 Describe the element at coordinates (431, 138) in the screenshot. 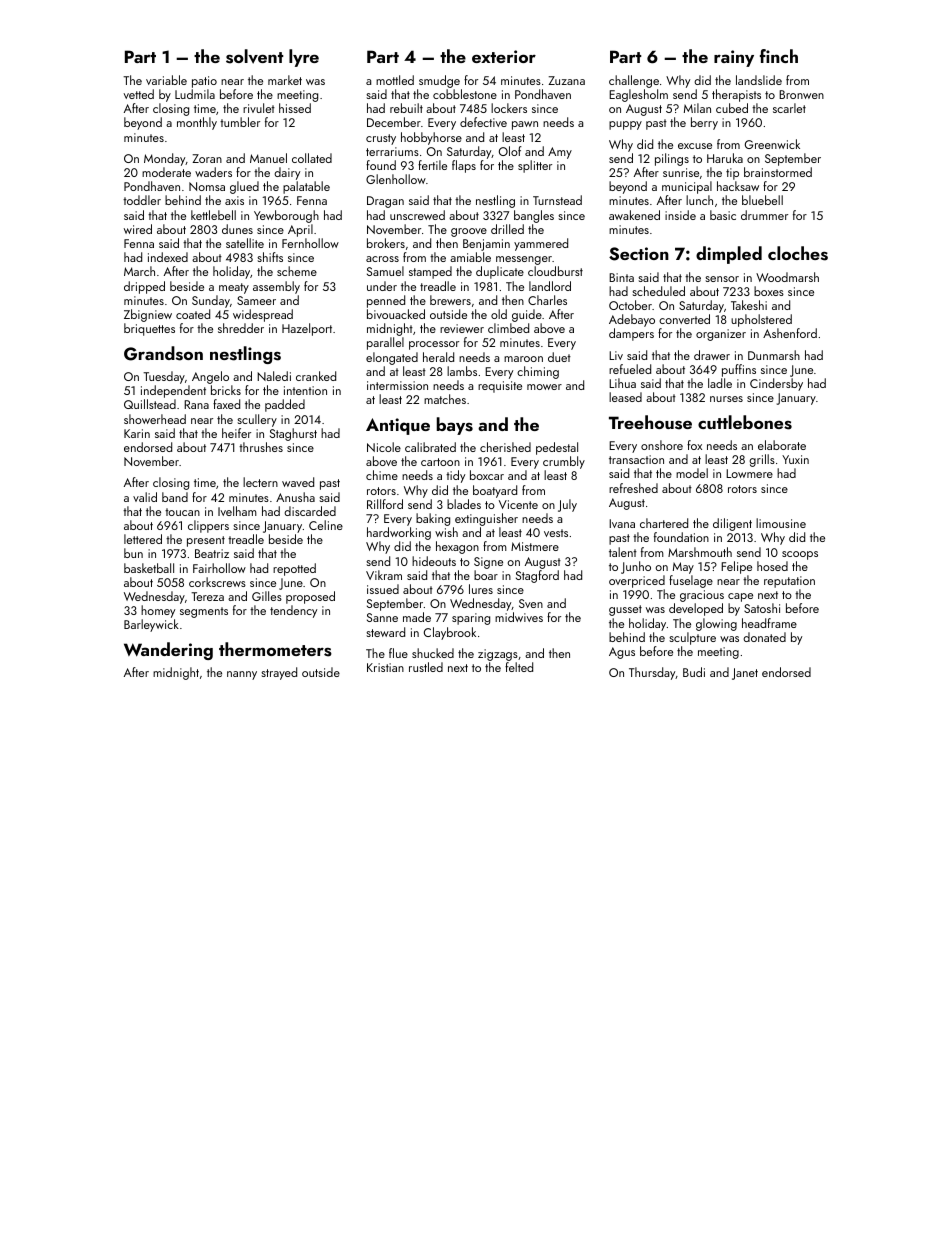

I see `hobbyhorse` at that location.
